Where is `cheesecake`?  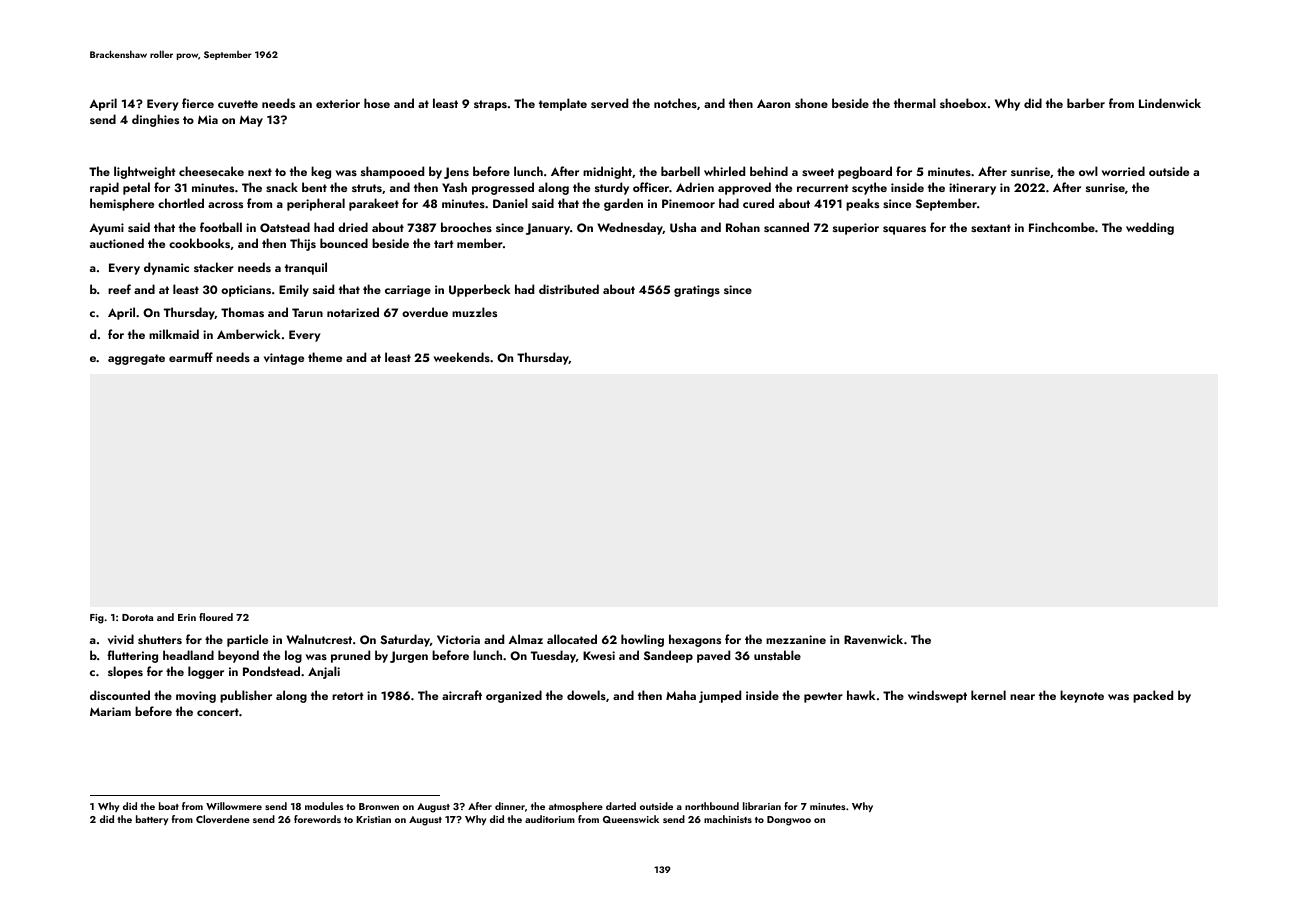
cheesecake is located at coordinates (211, 171).
